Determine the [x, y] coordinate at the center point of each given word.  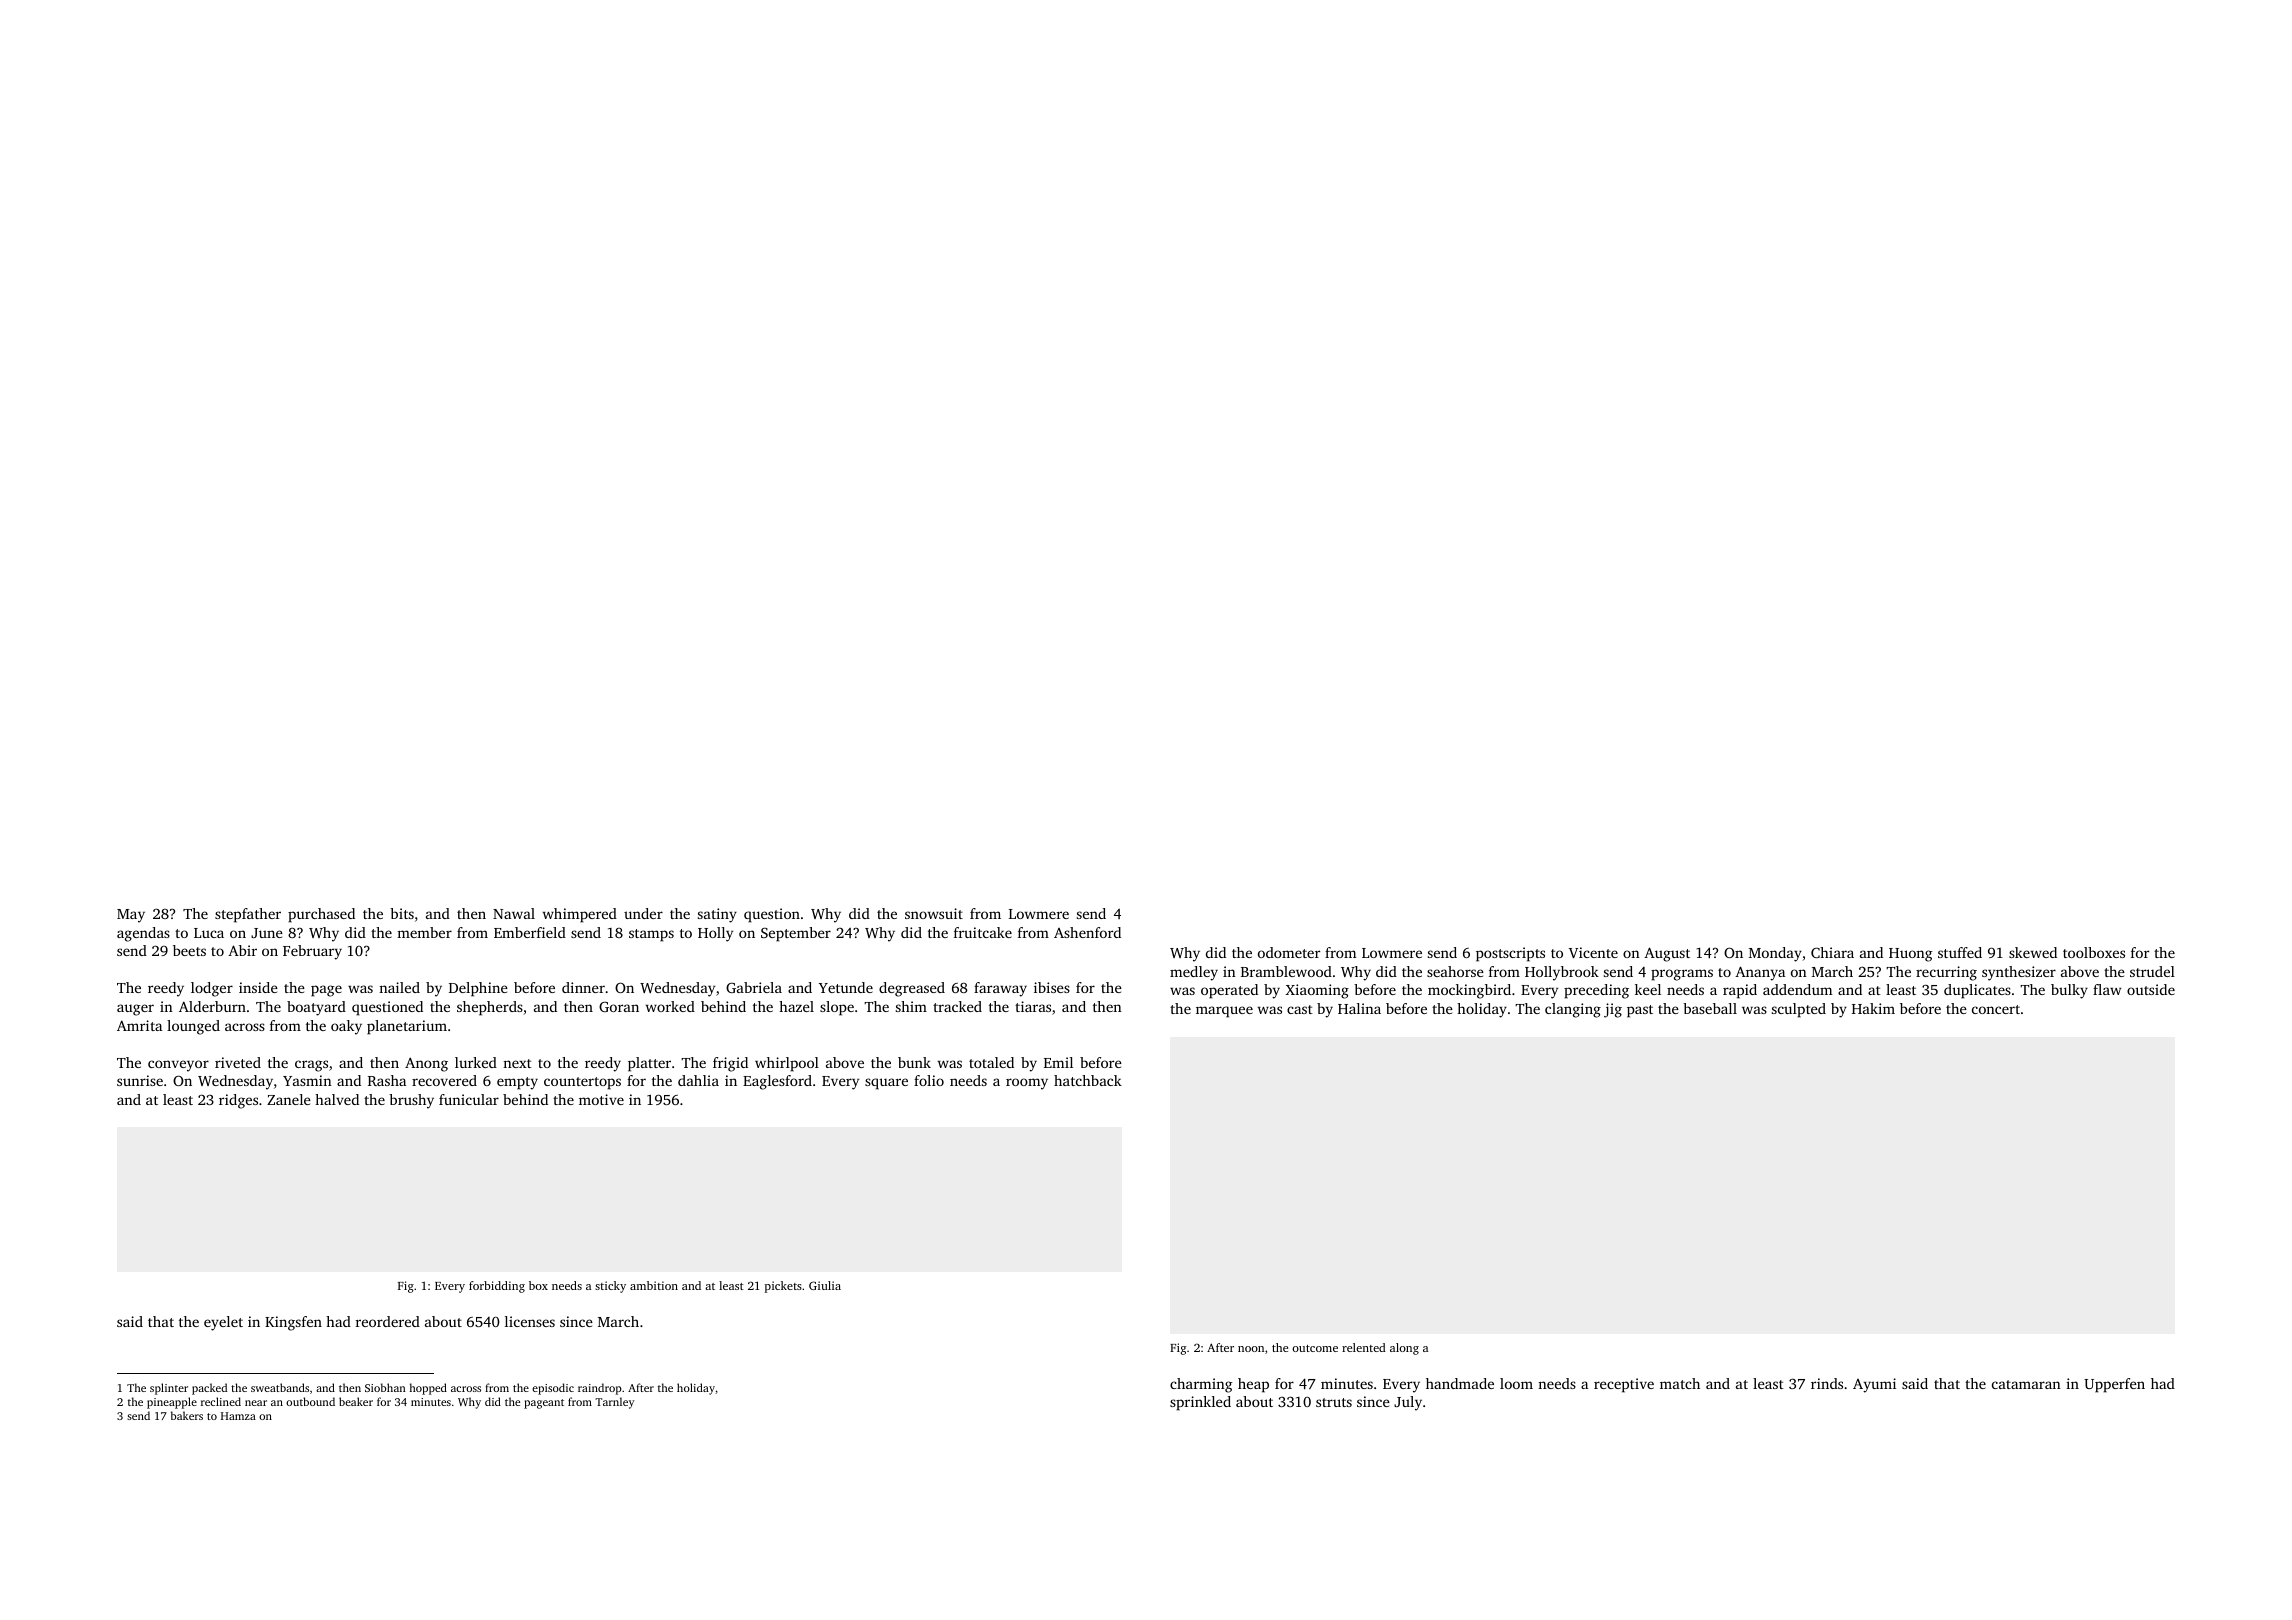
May [131, 916]
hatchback [1088, 1080]
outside [2151, 989]
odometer [1289, 952]
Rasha [387, 1080]
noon [1251, 1349]
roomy [1027, 1084]
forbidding [497, 1287]
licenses [530, 1321]
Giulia [825, 1285]
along [1404, 1349]
